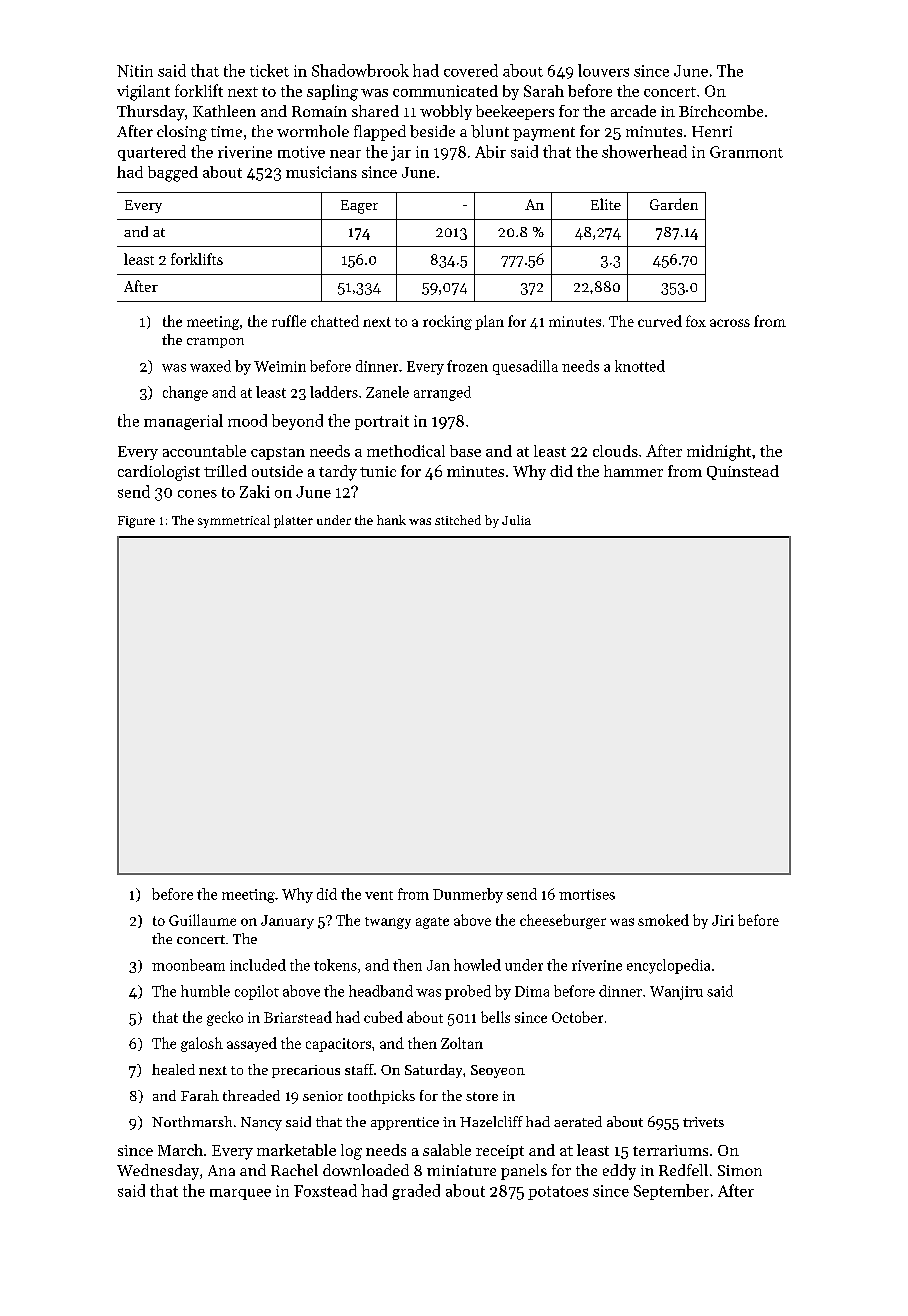 This screenshot has width=908, height=1316. I want to click on Julia, so click(516, 520).
